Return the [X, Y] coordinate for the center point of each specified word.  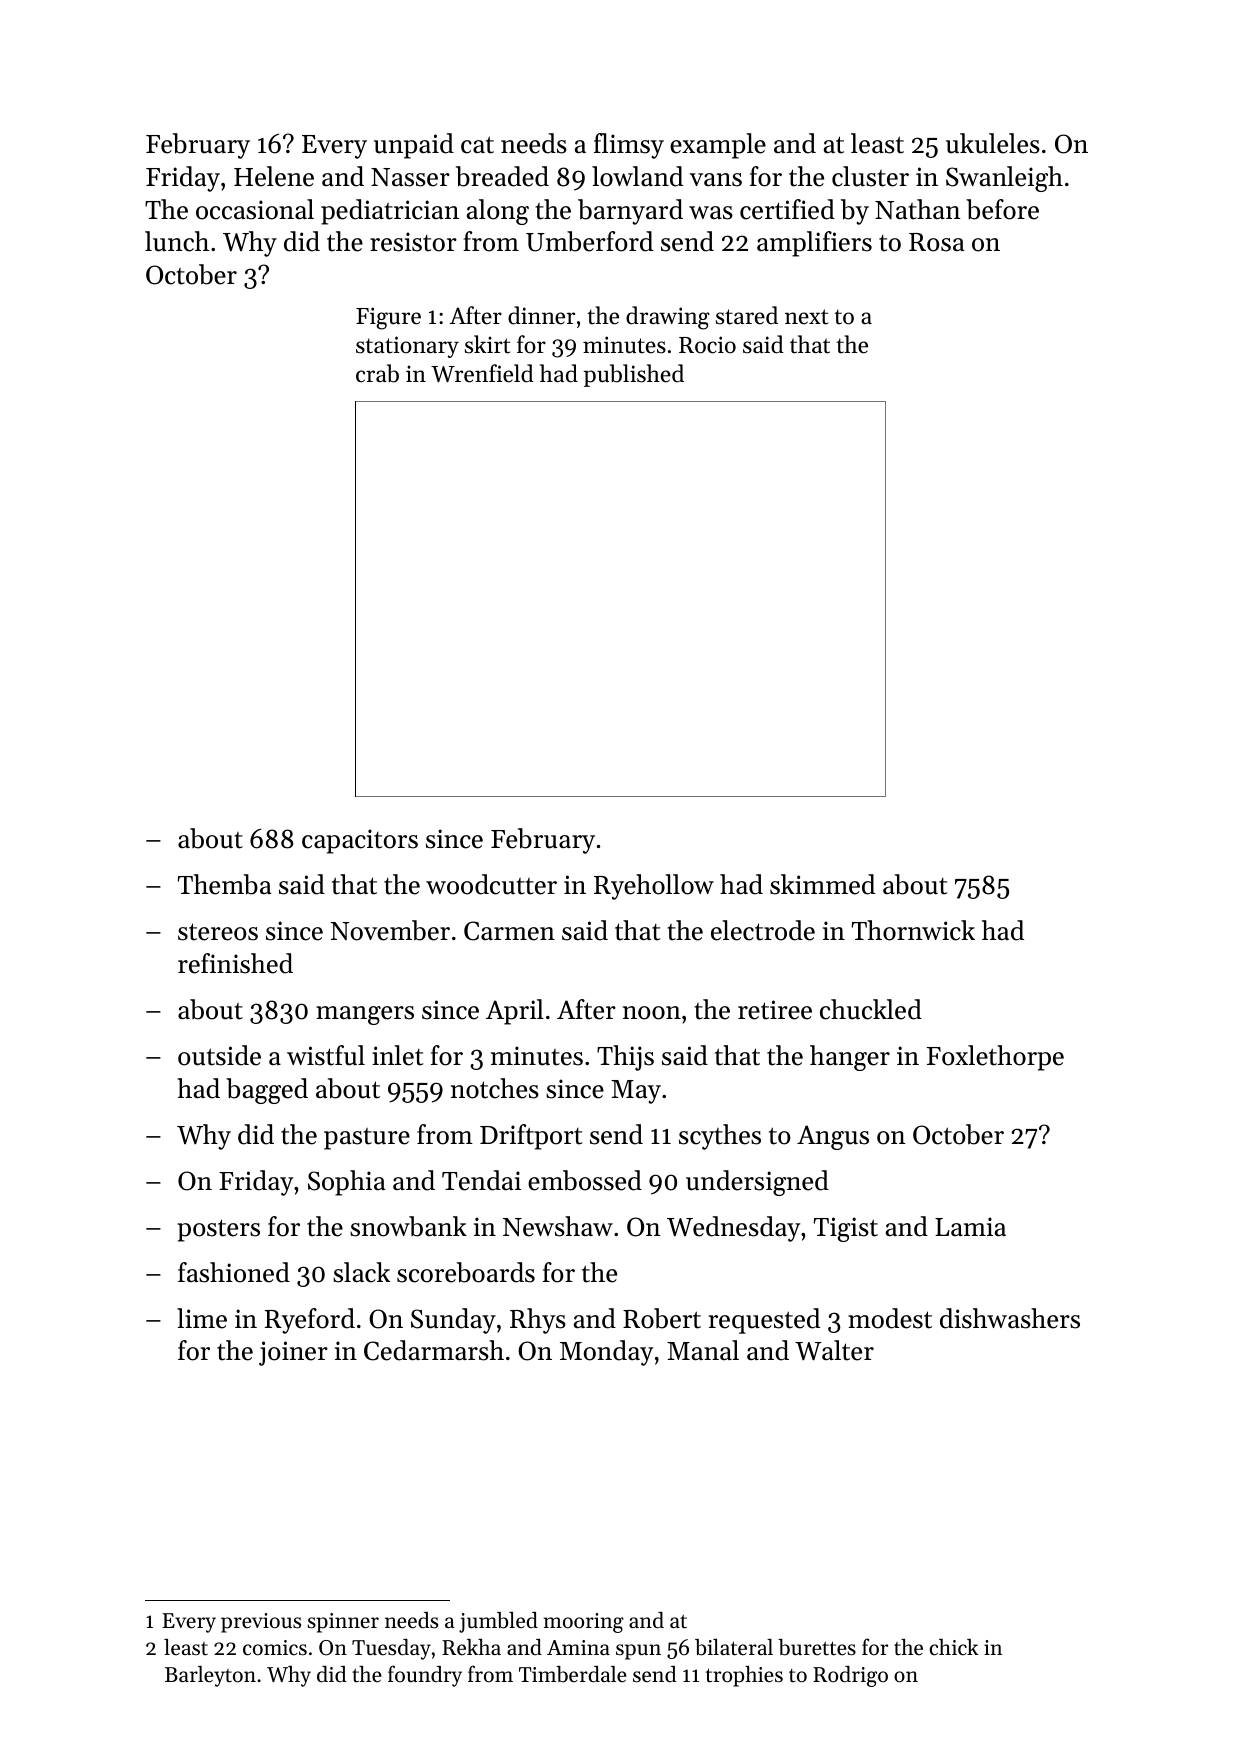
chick [954, 1647]
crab [377, 373]
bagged [267, 1091]
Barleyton [210, 1676]
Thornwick [913, 930]
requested [764, 1321]
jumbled [498, 1622]
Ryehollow [654, 887]
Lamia [970, 1226]
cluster [870, 176]
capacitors [360, 841]
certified [787, 209]
